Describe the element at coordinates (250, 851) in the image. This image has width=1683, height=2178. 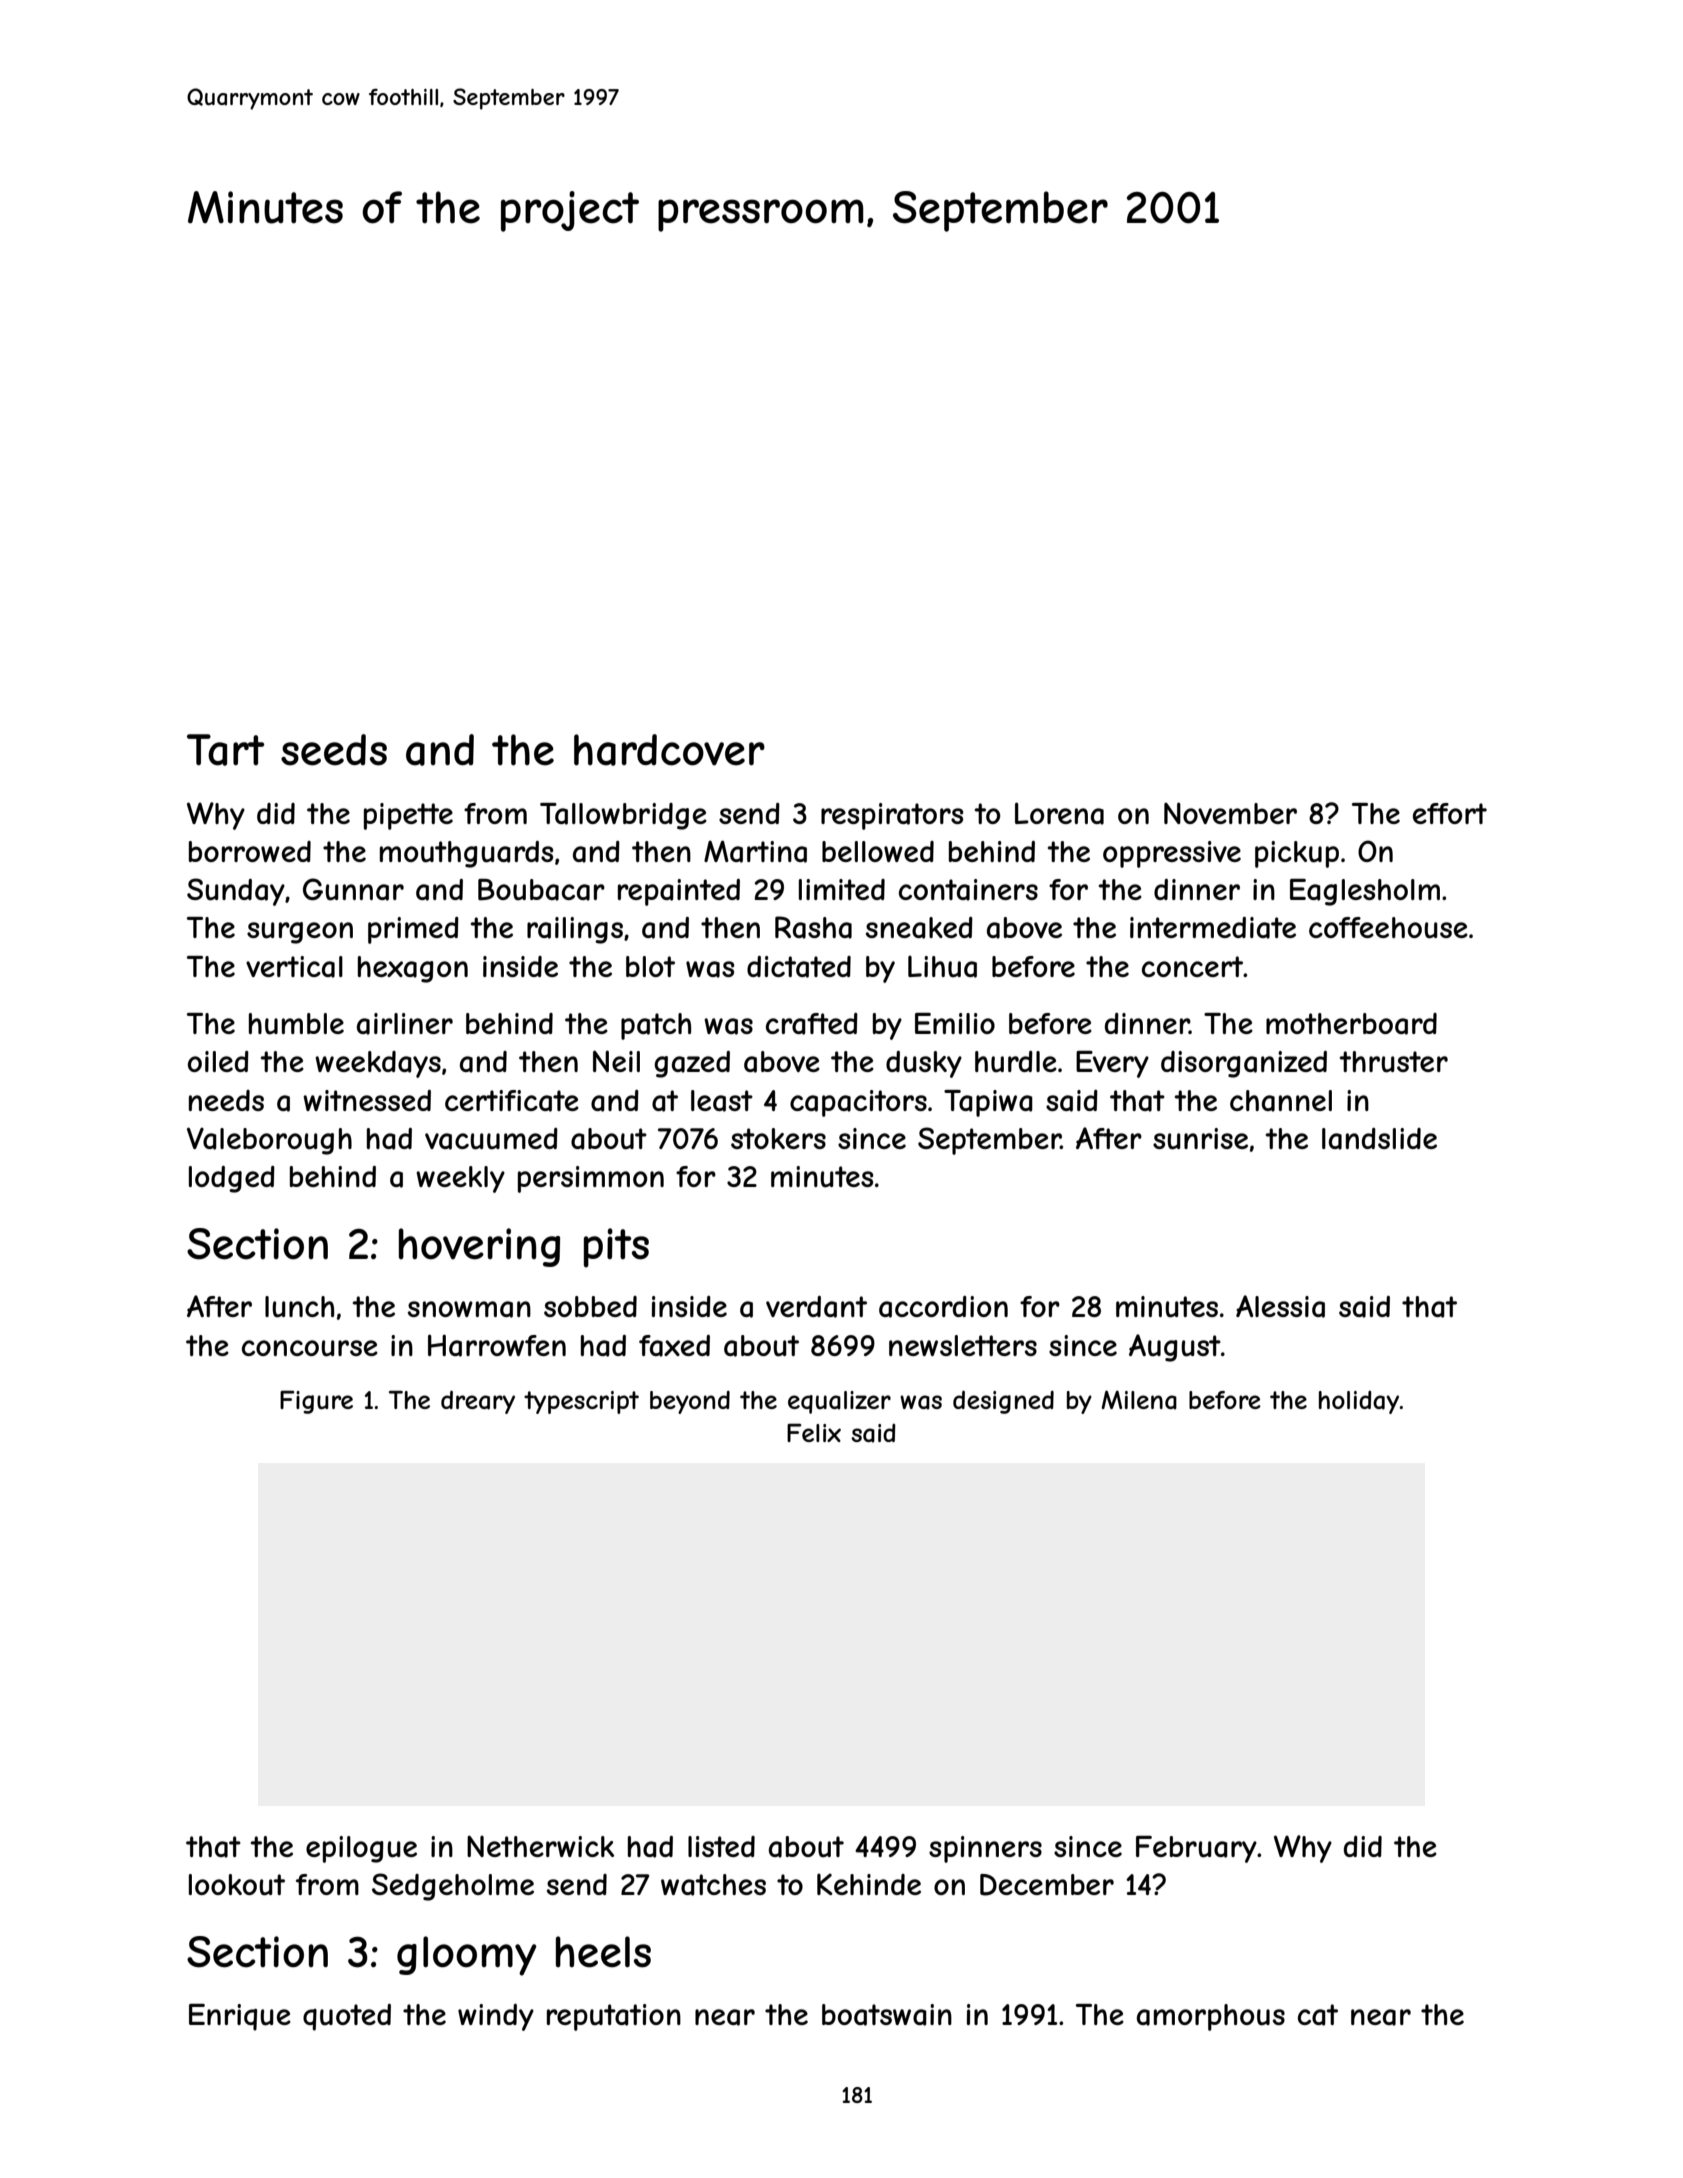
I see `borrowed` at that location.
